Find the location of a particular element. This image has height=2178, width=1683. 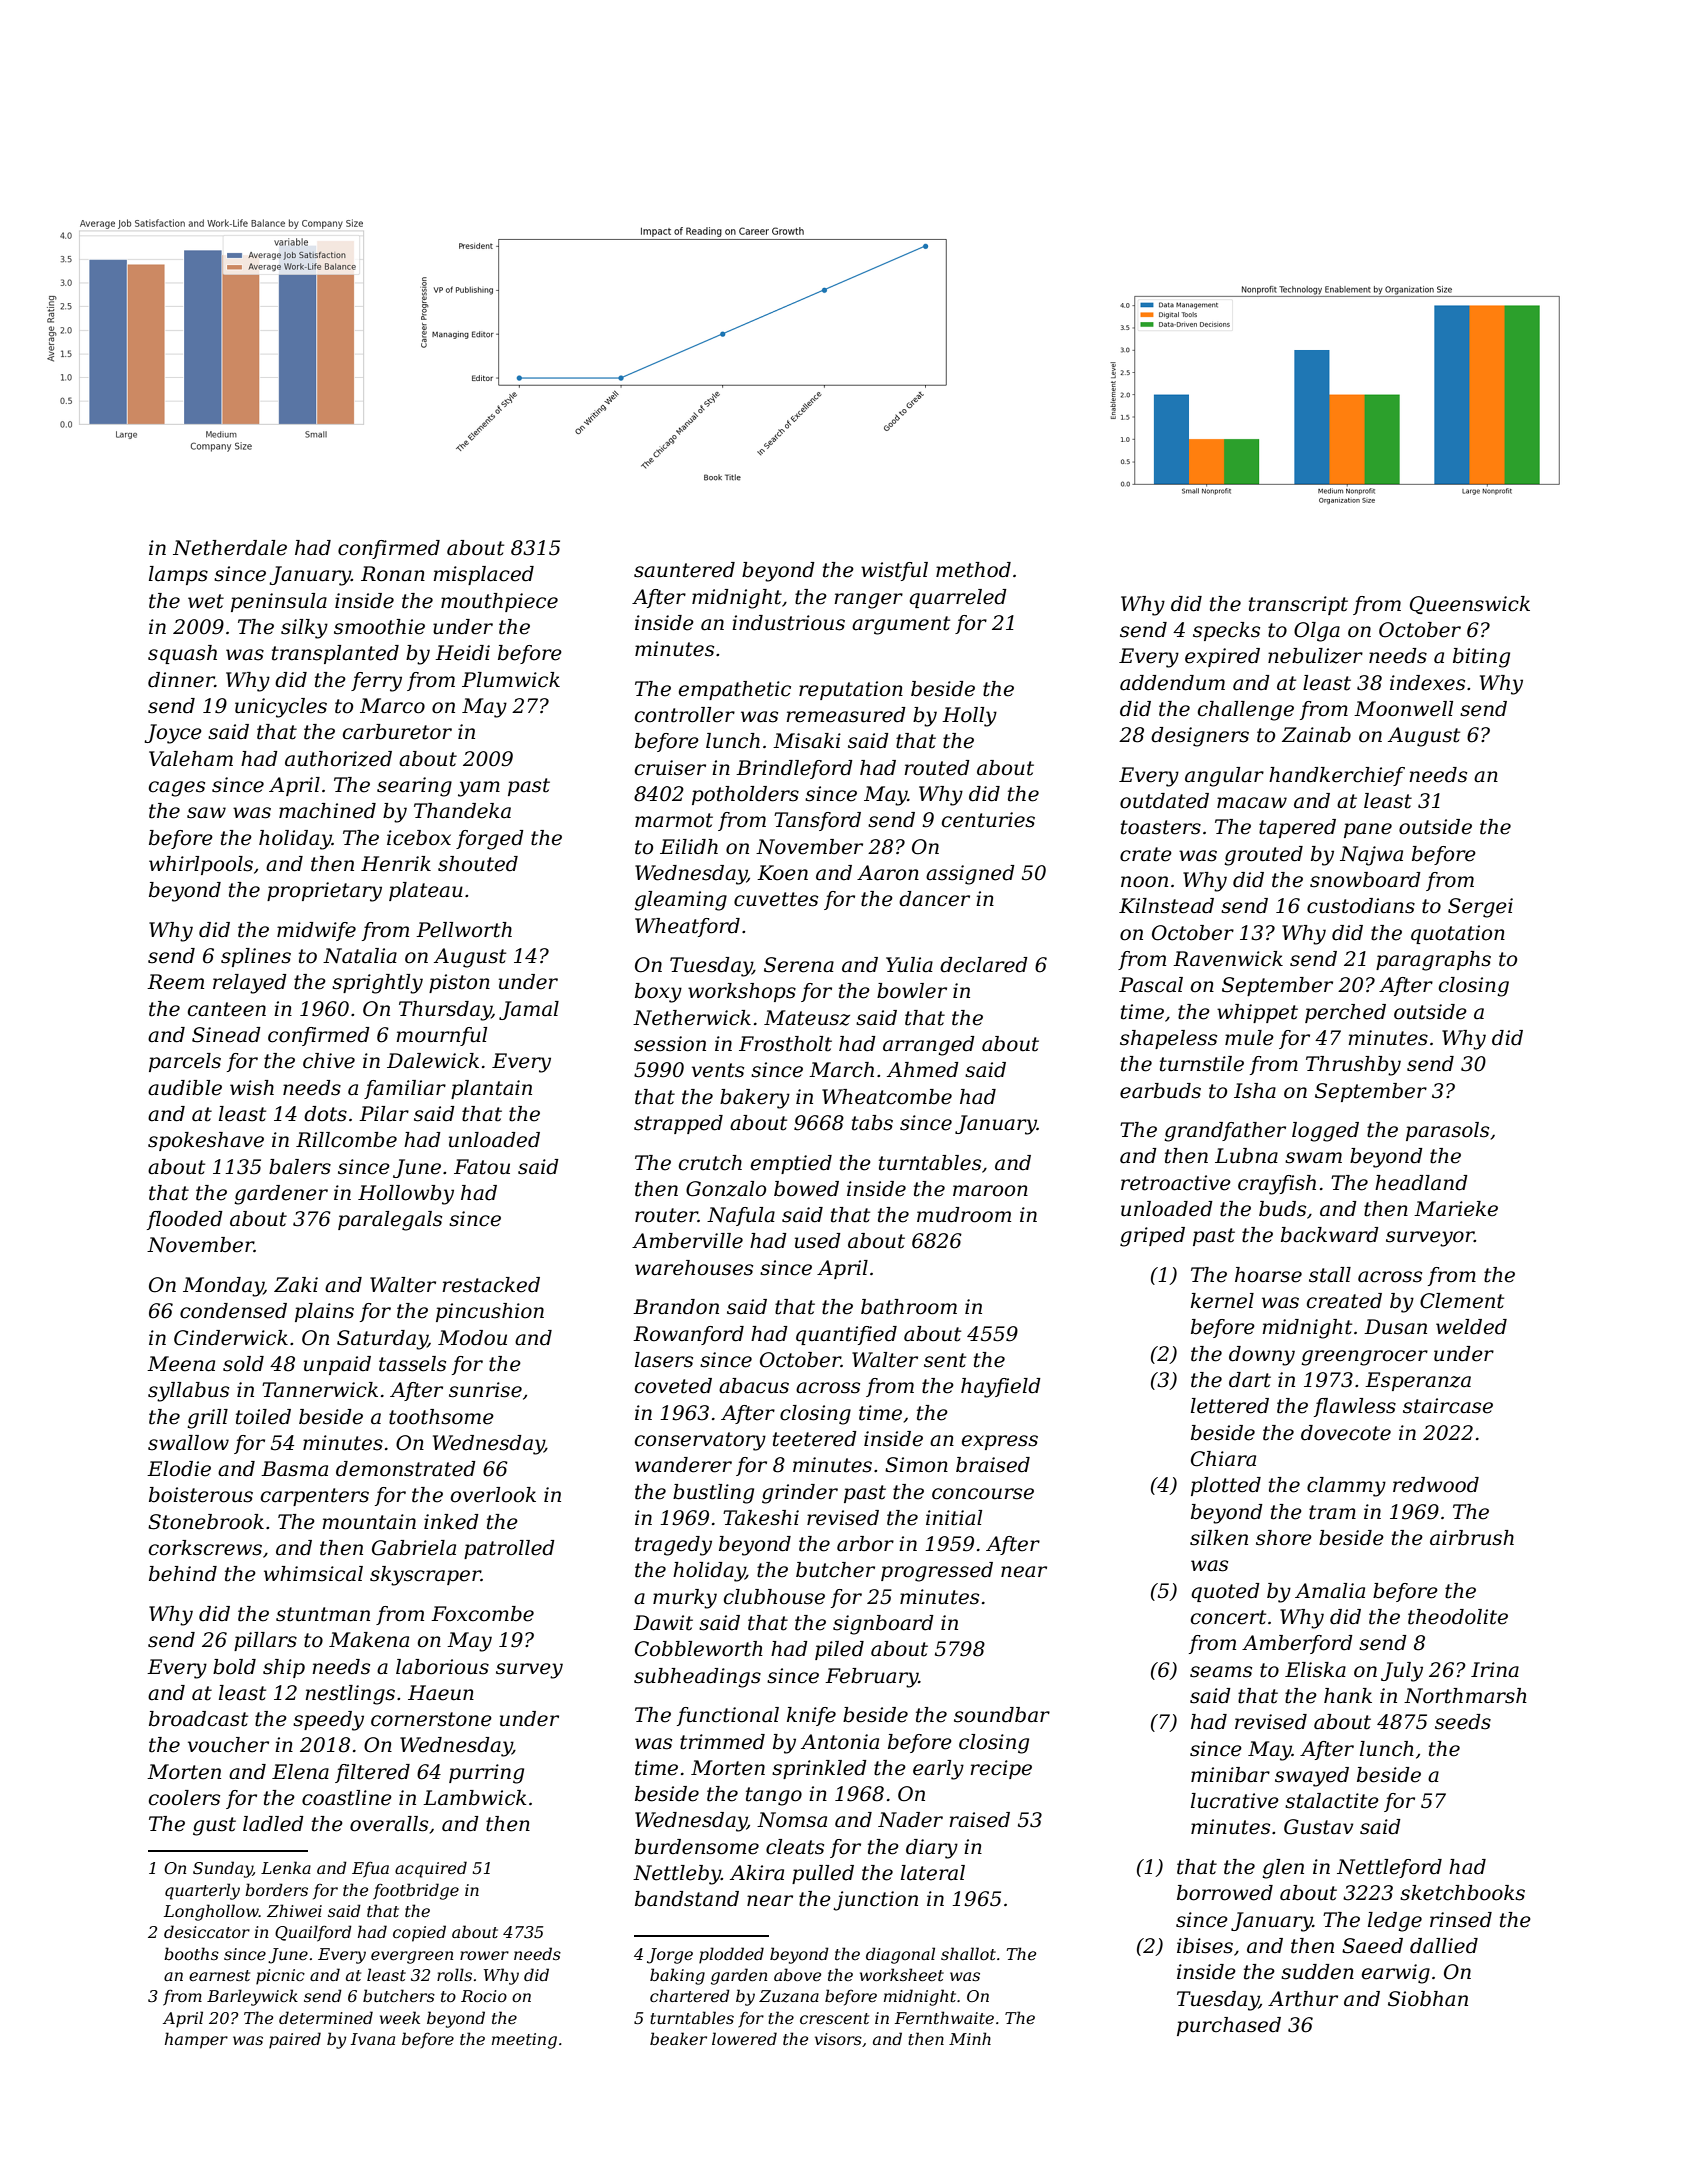

meeting is located at coordinates (524, 2041).
